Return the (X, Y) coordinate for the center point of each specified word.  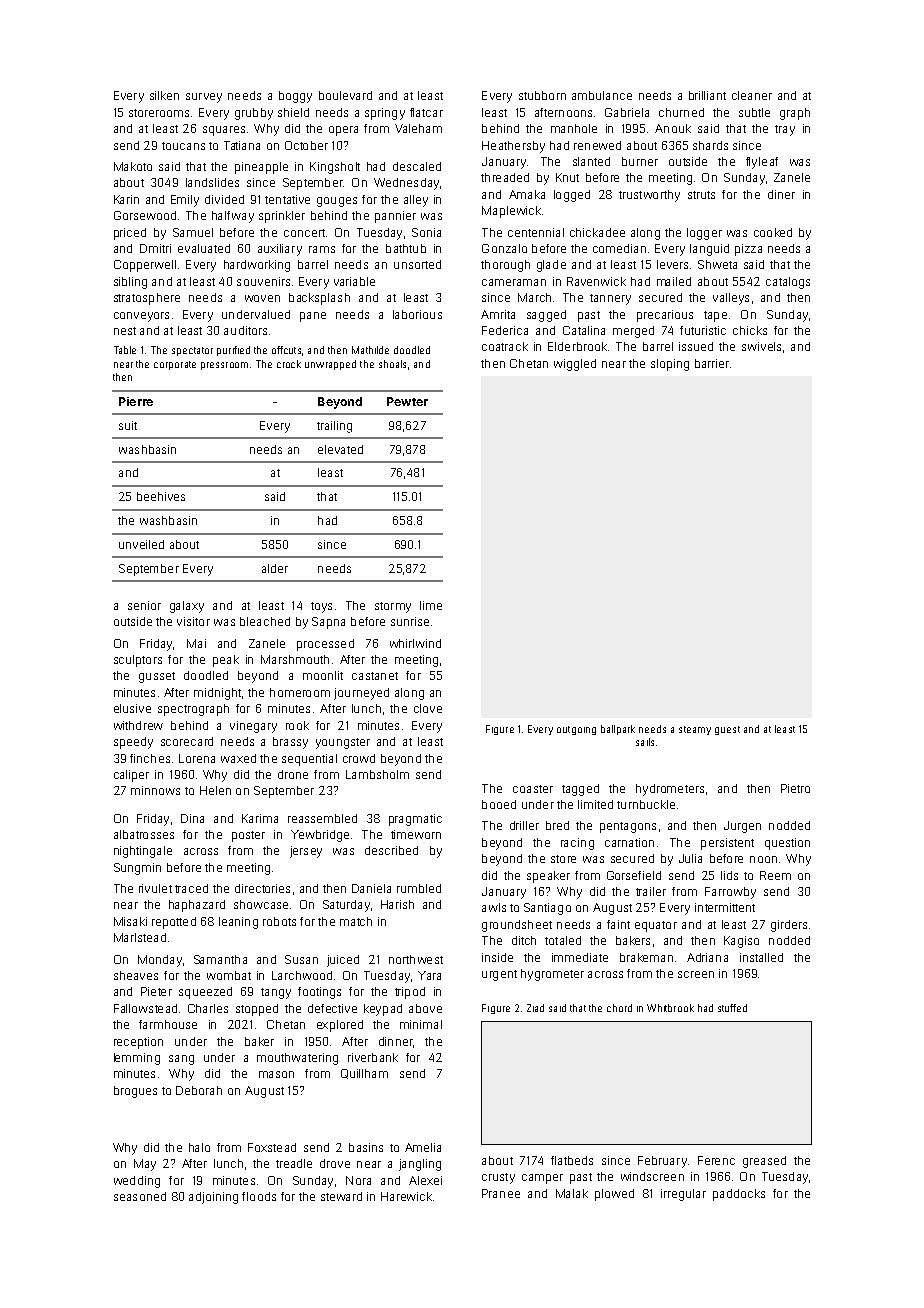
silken (164, 95)
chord (619, 1008)
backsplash (319, 299)
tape (715, 316)
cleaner (752, 95)
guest (727, 730)
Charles (208, 1008)
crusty (498, 1178)
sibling (130, 283)
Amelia (423, 1147)
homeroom (300, 692)
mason (276, 1074)
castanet (375, 676)
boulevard (345, 95)
